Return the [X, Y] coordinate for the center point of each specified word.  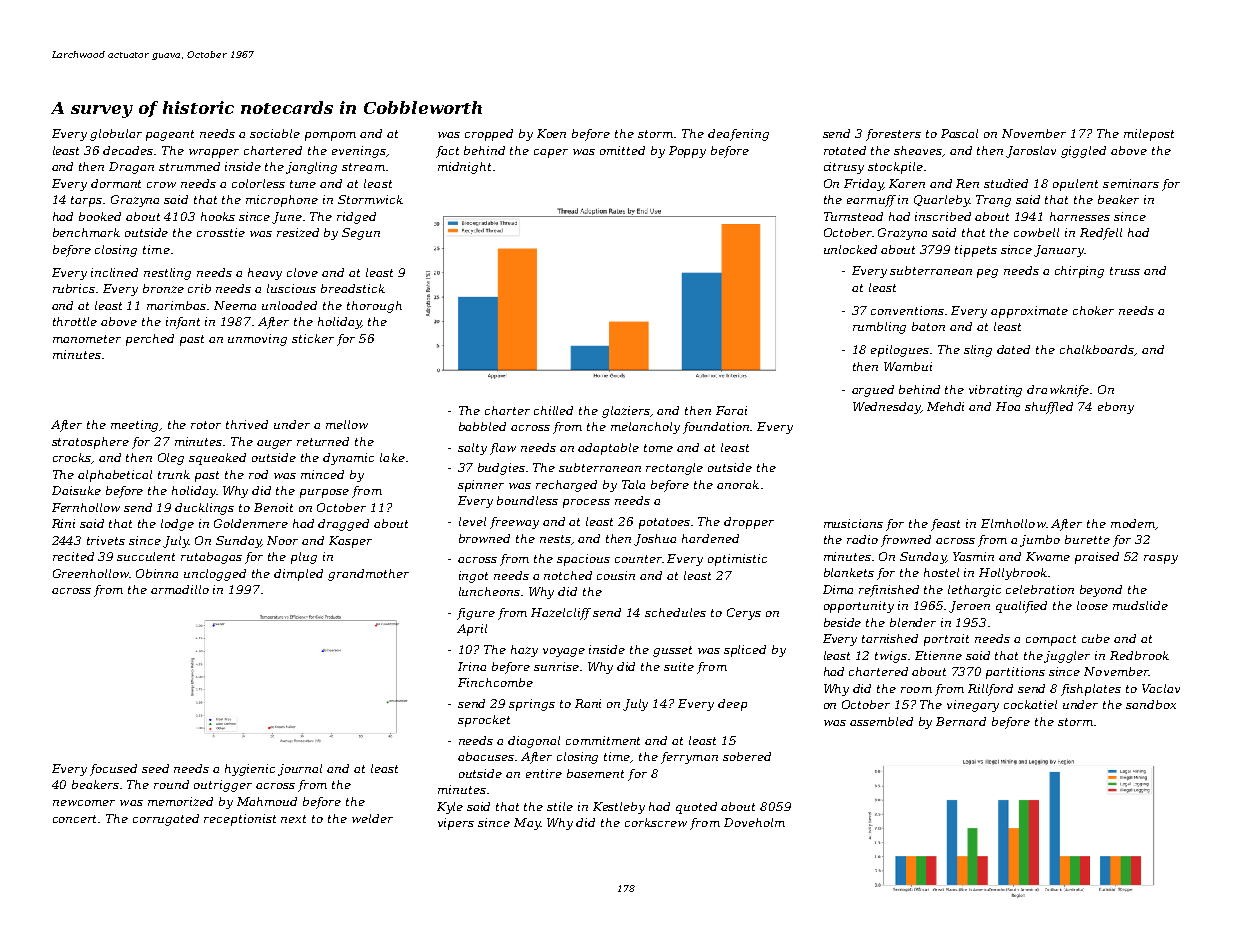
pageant [170, 135]
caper [551, 153]
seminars [1131, 183]
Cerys [744, 614]
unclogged [215, 575]
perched [150, 340]
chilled [553, 410]
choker [1093, 310]
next [293, 819]
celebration [1040, 589]
